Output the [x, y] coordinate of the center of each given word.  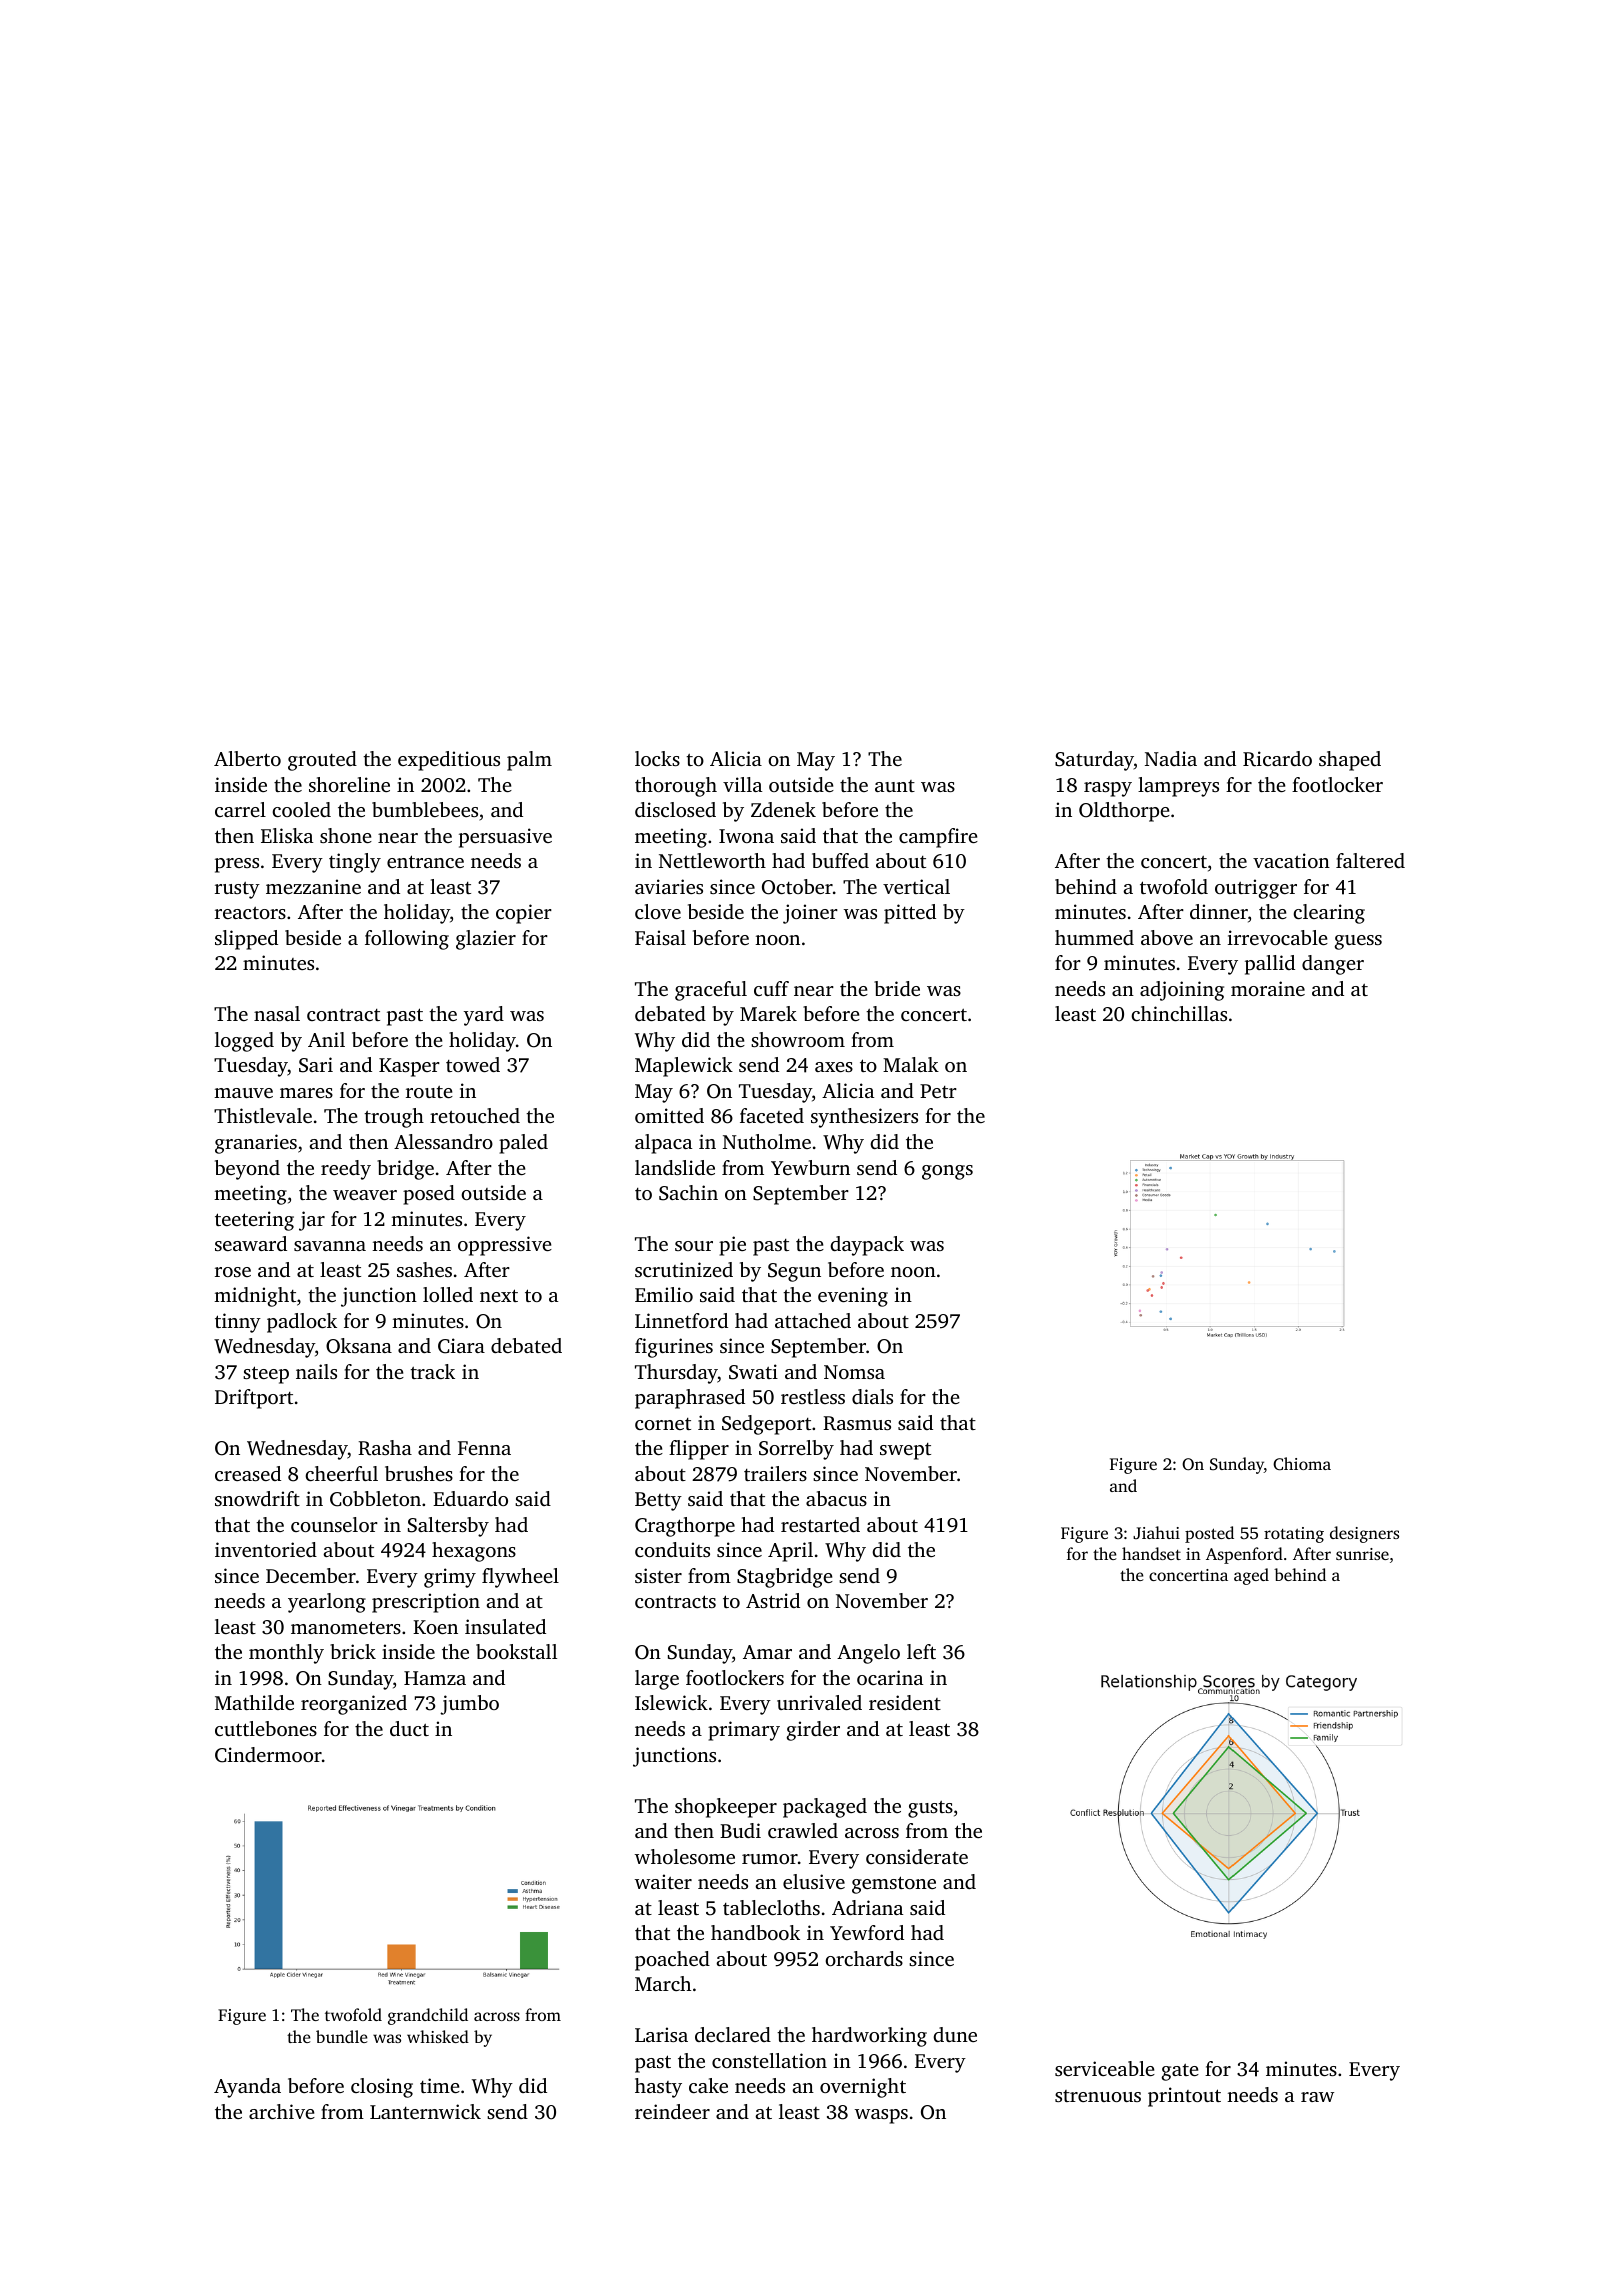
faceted [772, 1115]
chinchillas [1179, 1013]
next [499, 1295]
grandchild [428, 2016]
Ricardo [1277, 759]
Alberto [247, 758]
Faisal [660, 937]
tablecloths [771, 1907]
